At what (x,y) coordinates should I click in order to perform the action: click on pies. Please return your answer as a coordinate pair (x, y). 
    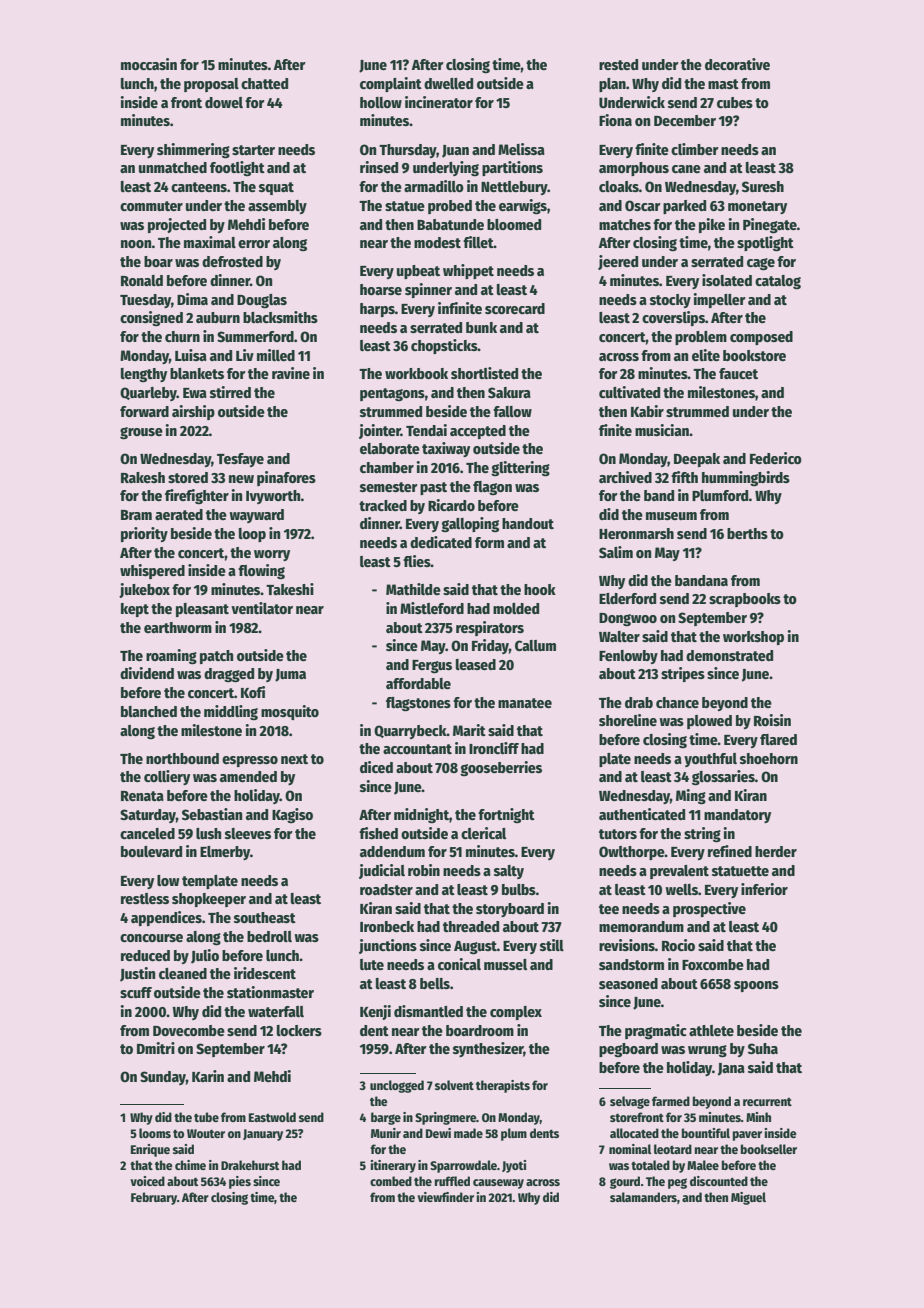
    Looking at the image, I should click on (240, 1182).
